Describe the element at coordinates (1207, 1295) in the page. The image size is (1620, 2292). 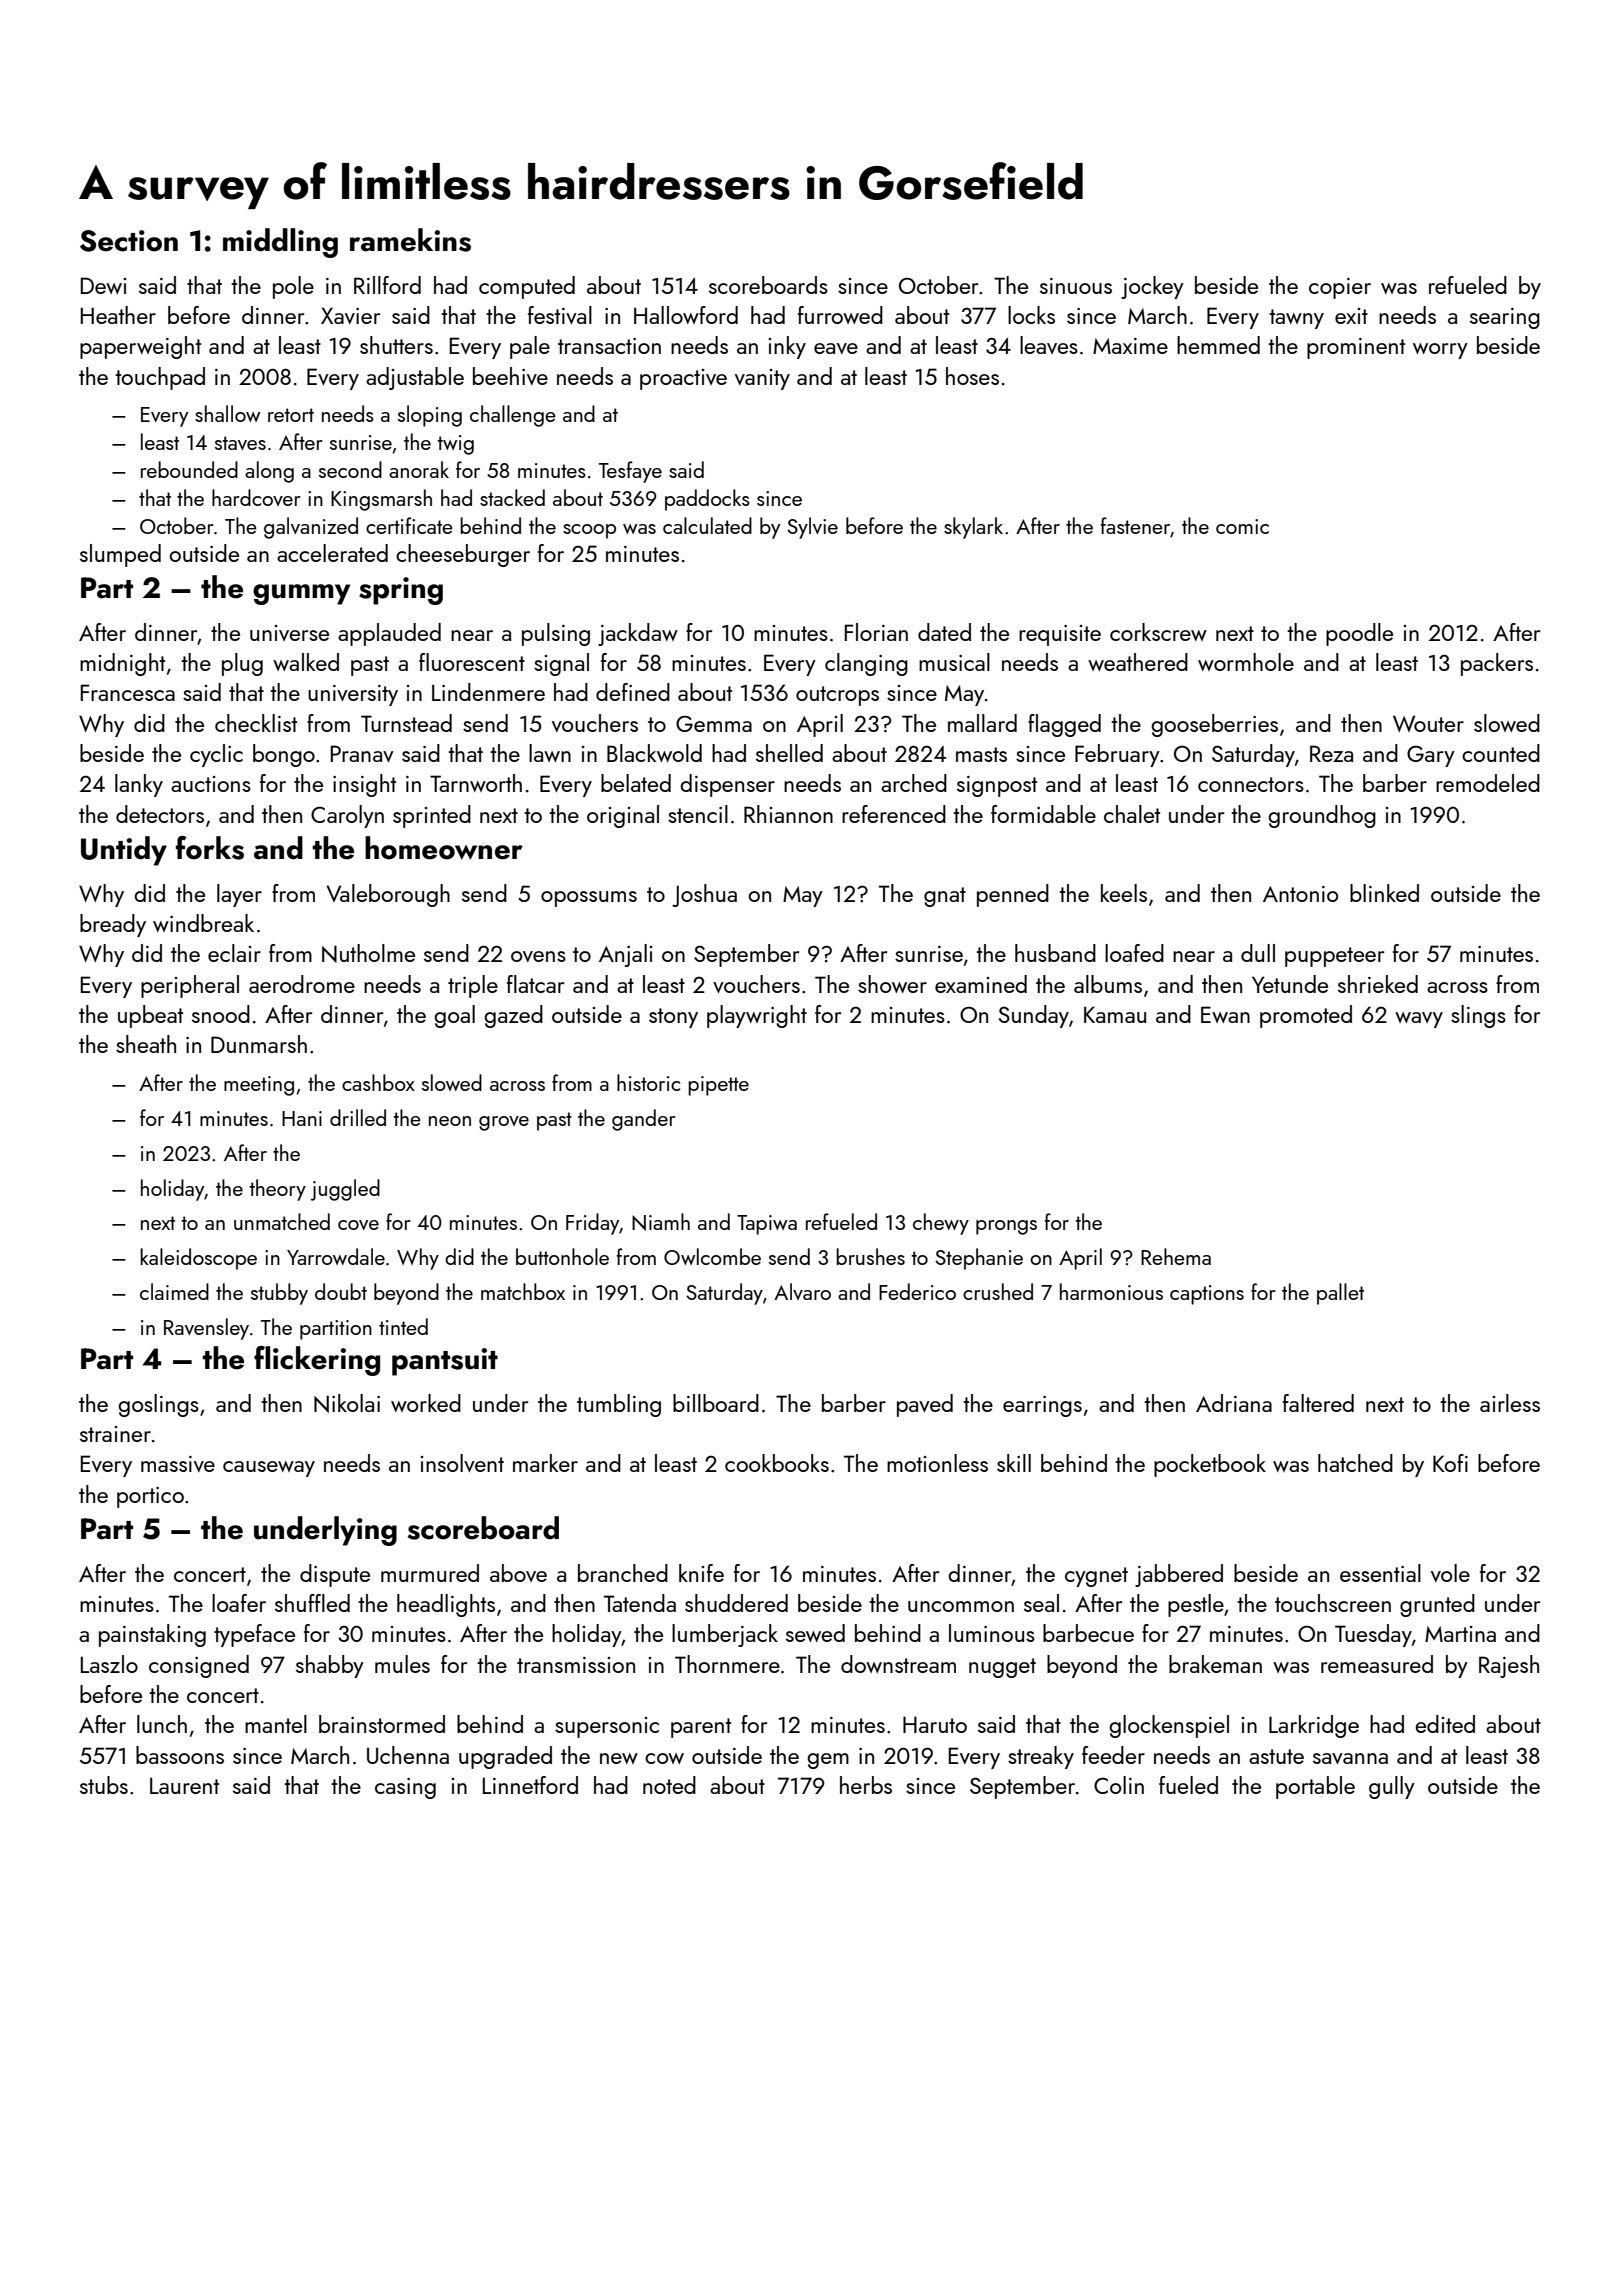
I see `captions` at that location.
